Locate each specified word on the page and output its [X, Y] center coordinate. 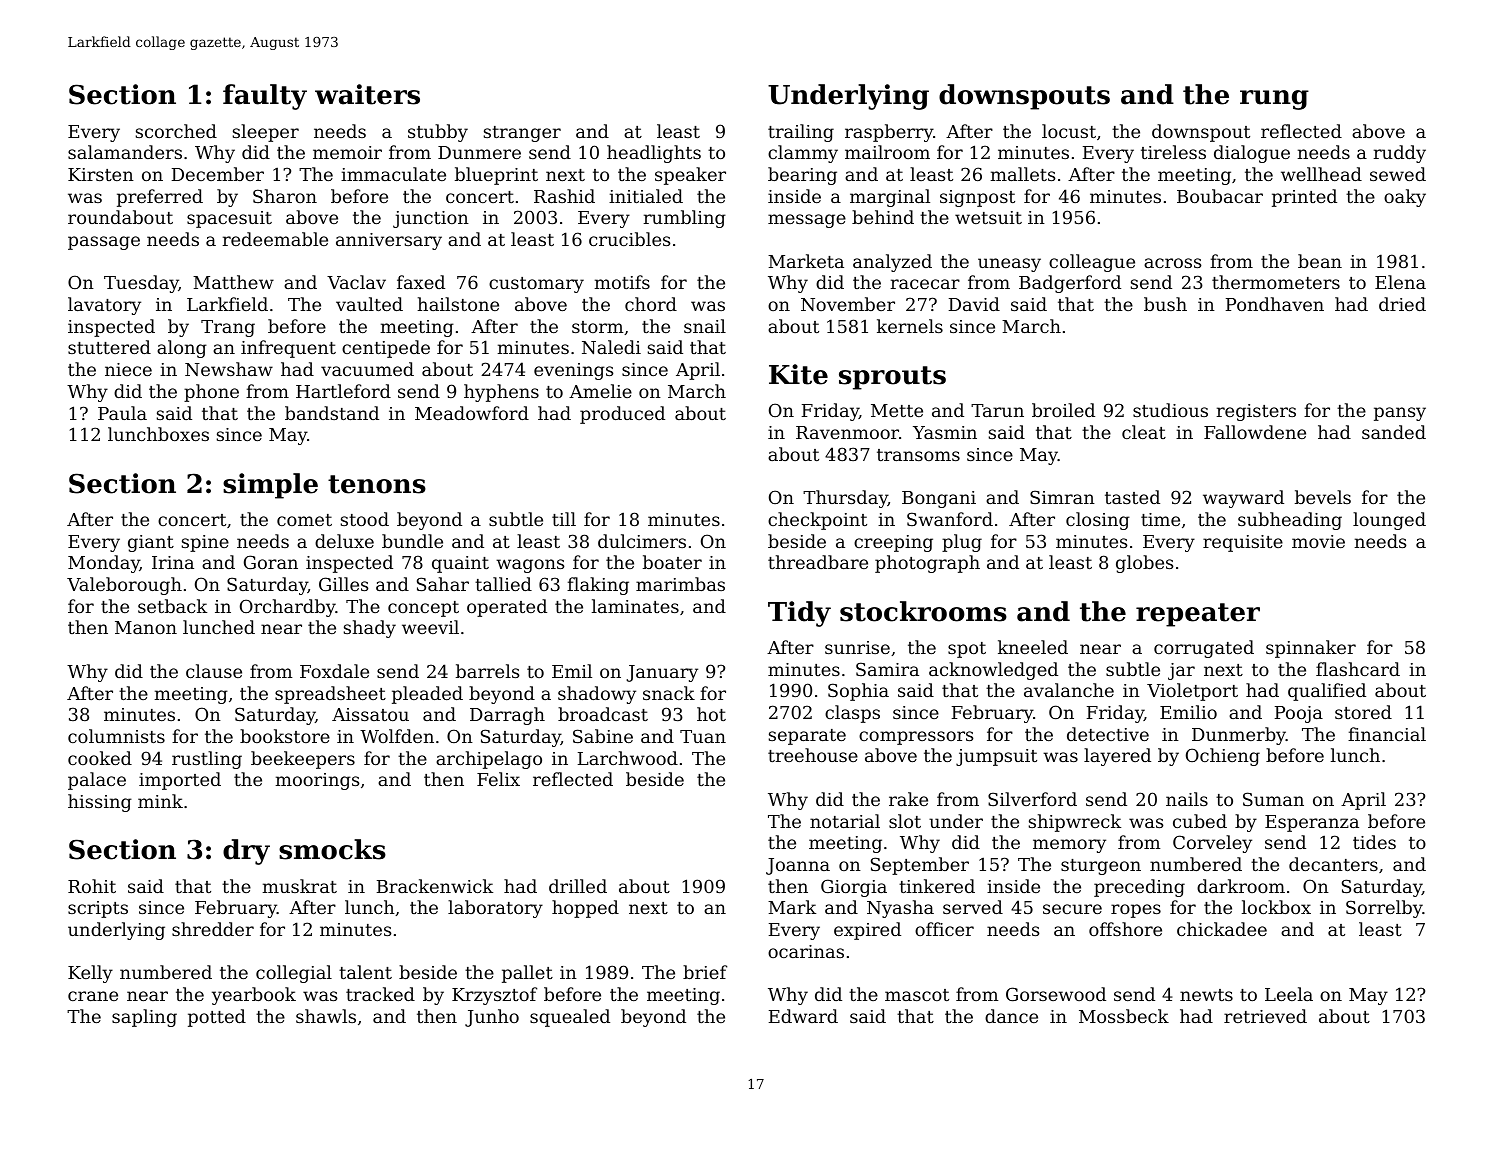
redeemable [275, 239]
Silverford [1032, 799]
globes [1144, 564]
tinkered [937, 886]
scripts [98, 909]
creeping [893, 543]
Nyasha [900, 909]
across [1172, 263]
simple [270, 486]
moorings [317, 781]
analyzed [892, 263]
